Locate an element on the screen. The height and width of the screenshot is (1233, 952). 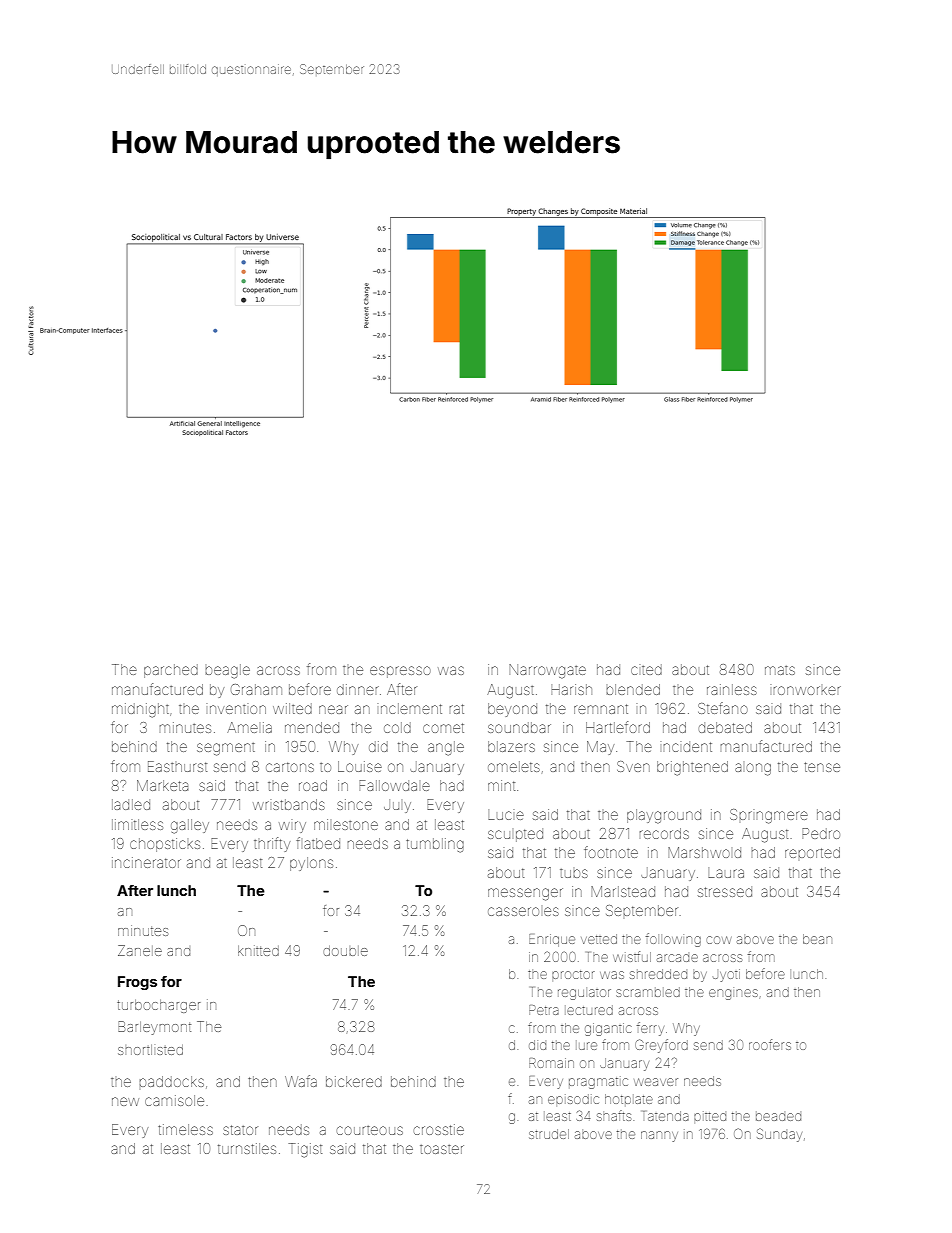
playground is located at coordinates (664, 816).
